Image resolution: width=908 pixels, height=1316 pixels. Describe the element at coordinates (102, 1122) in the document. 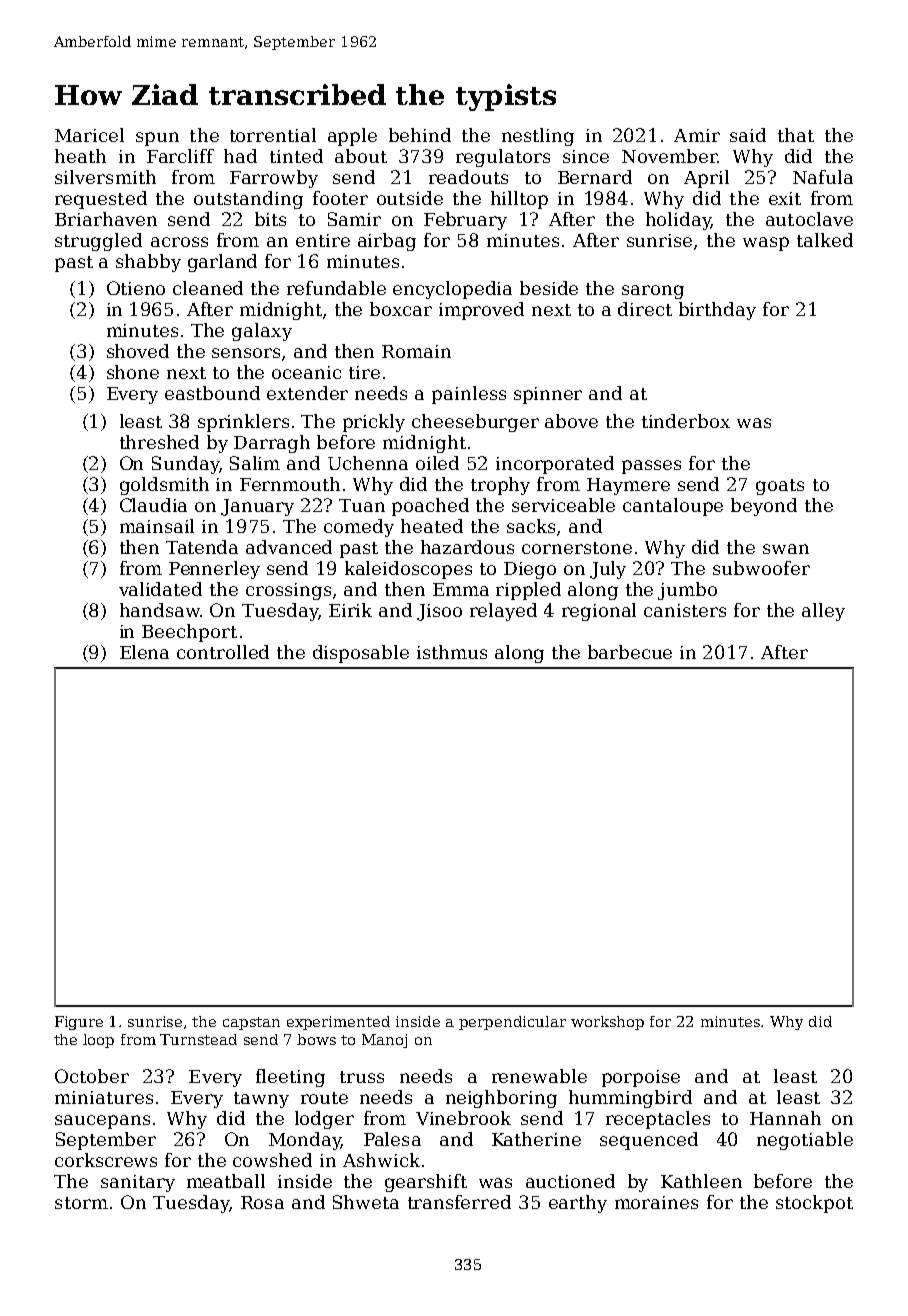

I see `saucepans` at that location.
